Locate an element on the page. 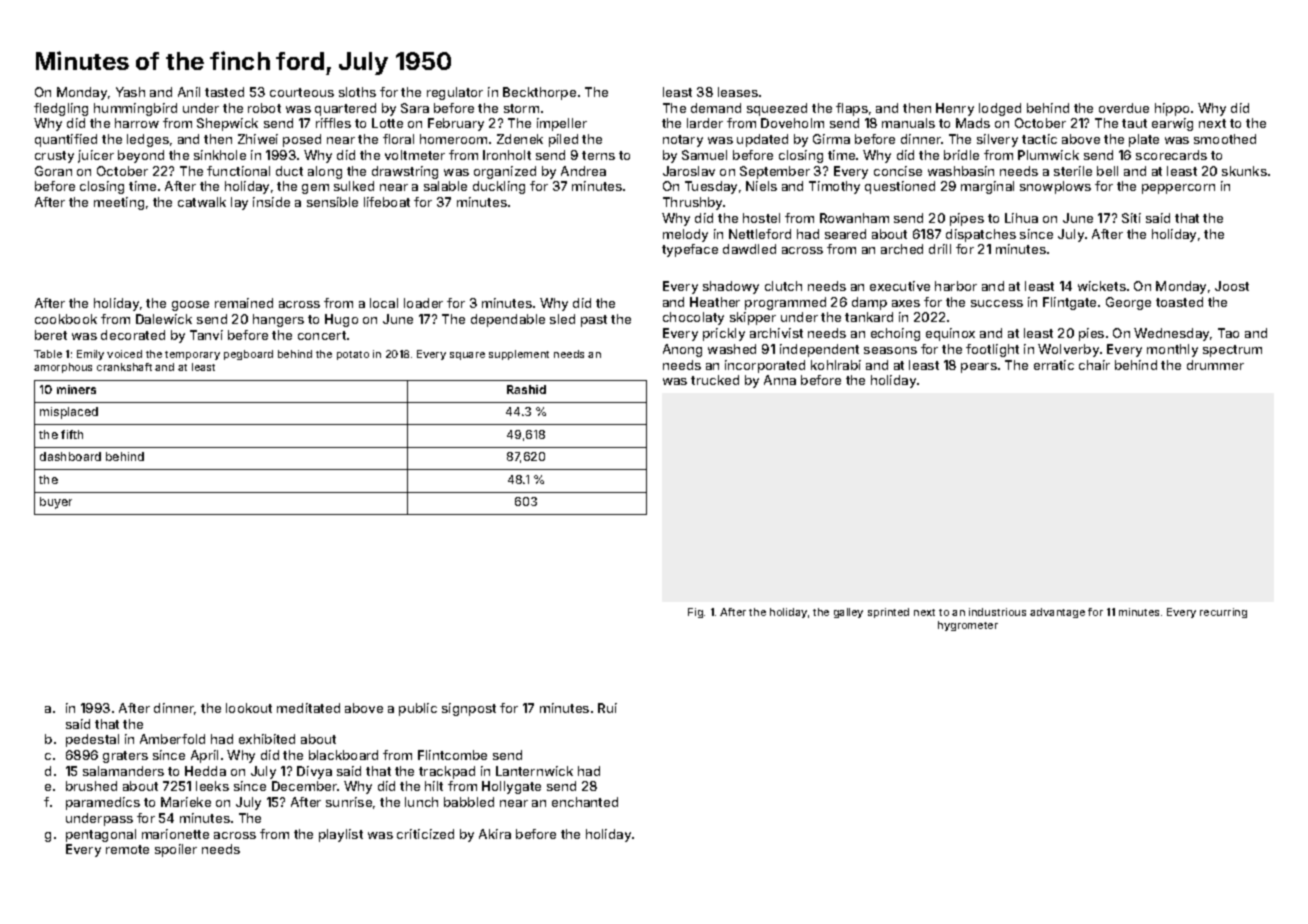 This document has width=1308, height=924. Anna is located at coordinates (780, 380).
